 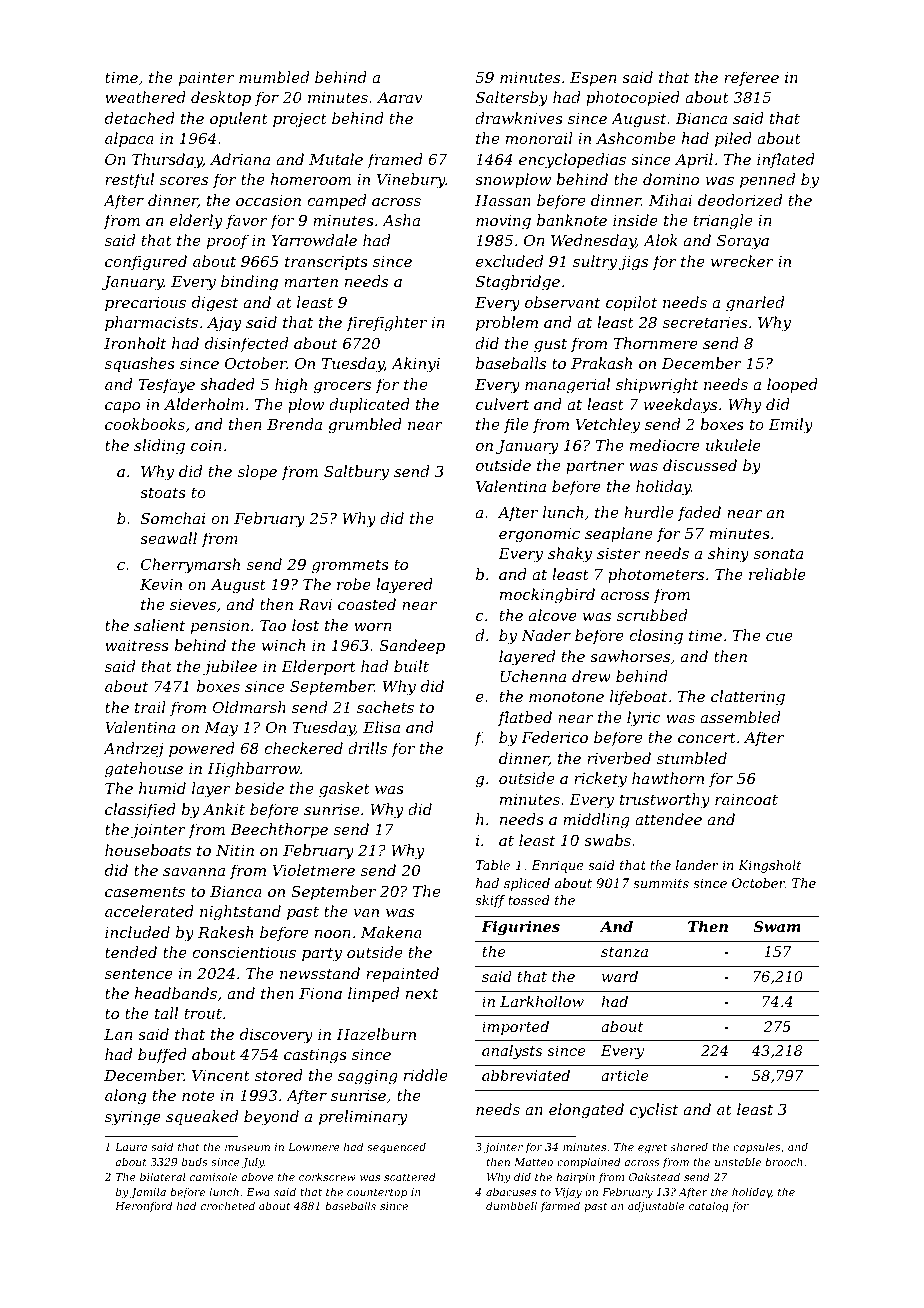 What do you see at coordinates (593, 79) in the screenshot?
I see `Espen` at bounding box center [593, 79].
